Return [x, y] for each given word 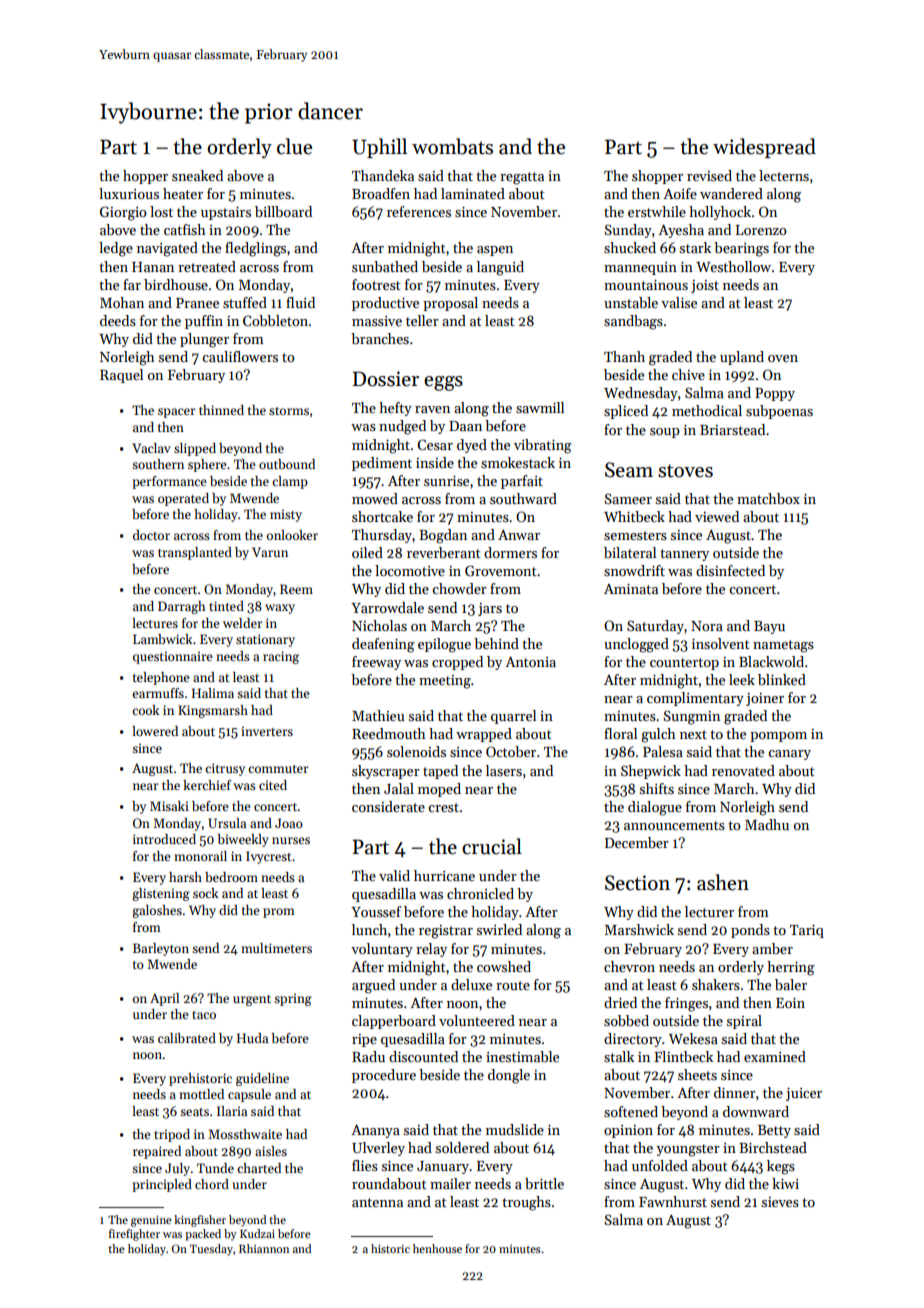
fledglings [255, 249]
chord [212, 1184]
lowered [155, 731]
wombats [452, 146]
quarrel [513, 717]
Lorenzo [761, 230]
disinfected [730, 570]
